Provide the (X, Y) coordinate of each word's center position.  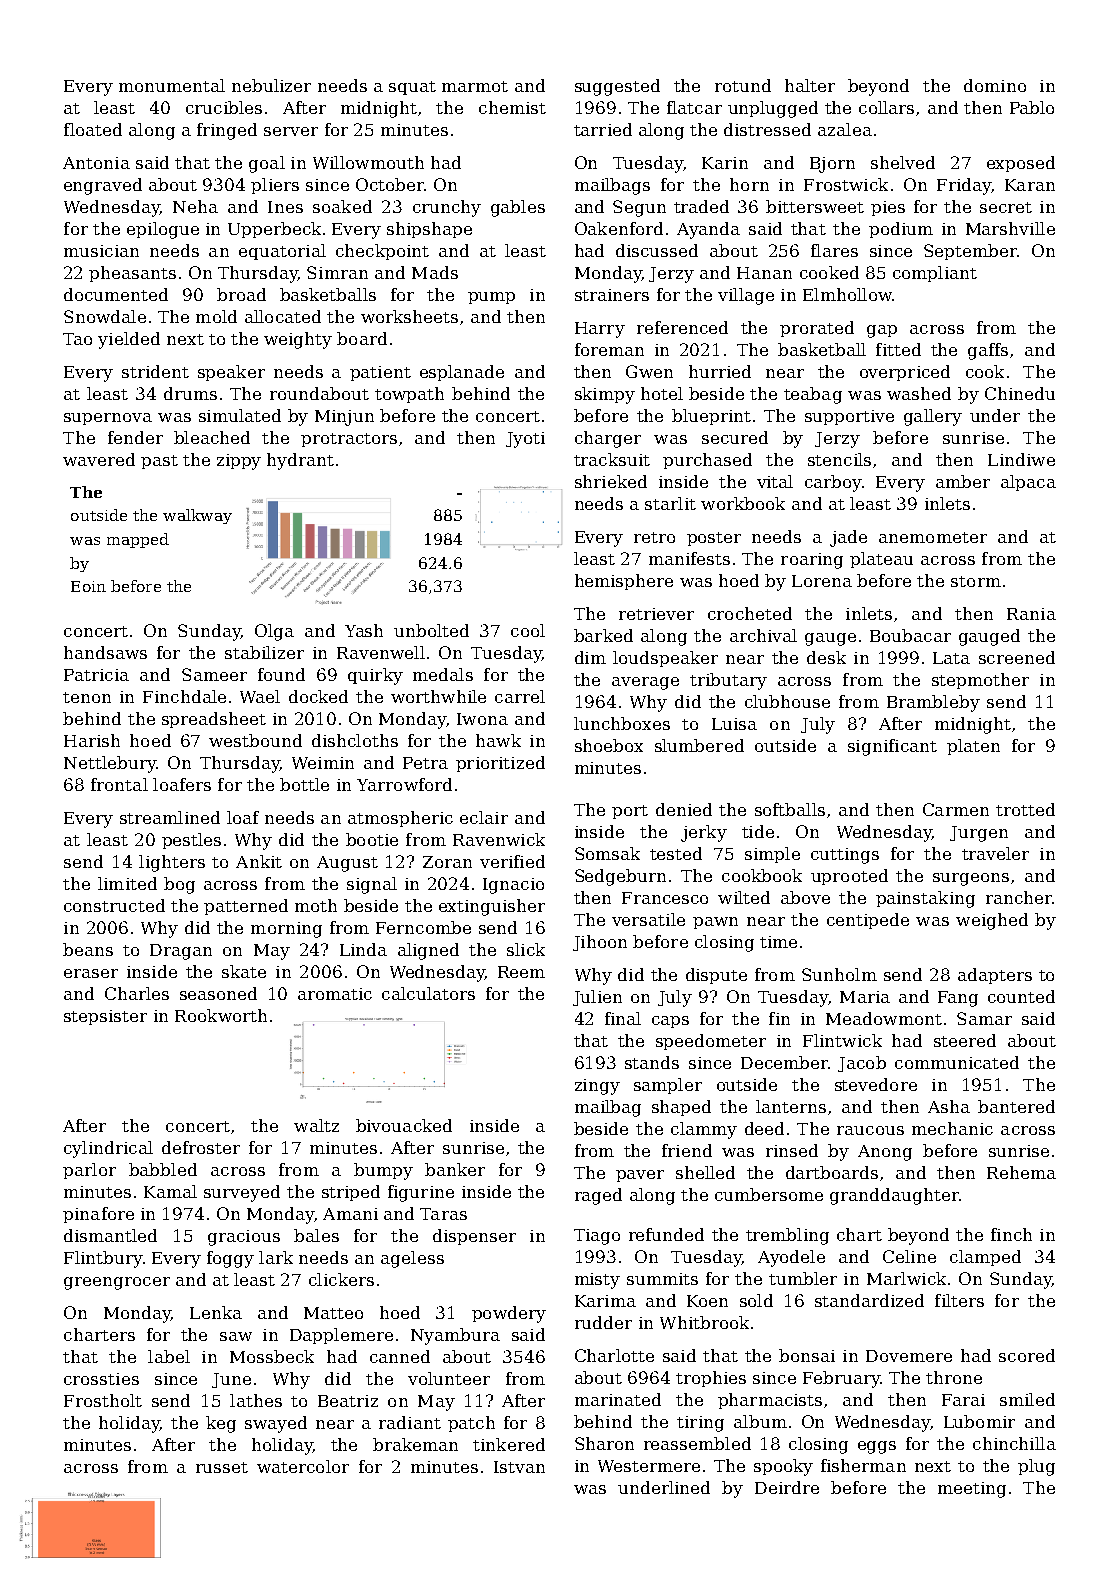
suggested (617, 87)
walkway (197, 516)
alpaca (1028, 483)
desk (826, 657)
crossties (101, 1379)
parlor (89, 1171)
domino (995, 85)
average (645, 683)
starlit (670, 503)
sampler (668, 1086)
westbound (255, 740)
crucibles (224, 107)
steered (965, 1040)
